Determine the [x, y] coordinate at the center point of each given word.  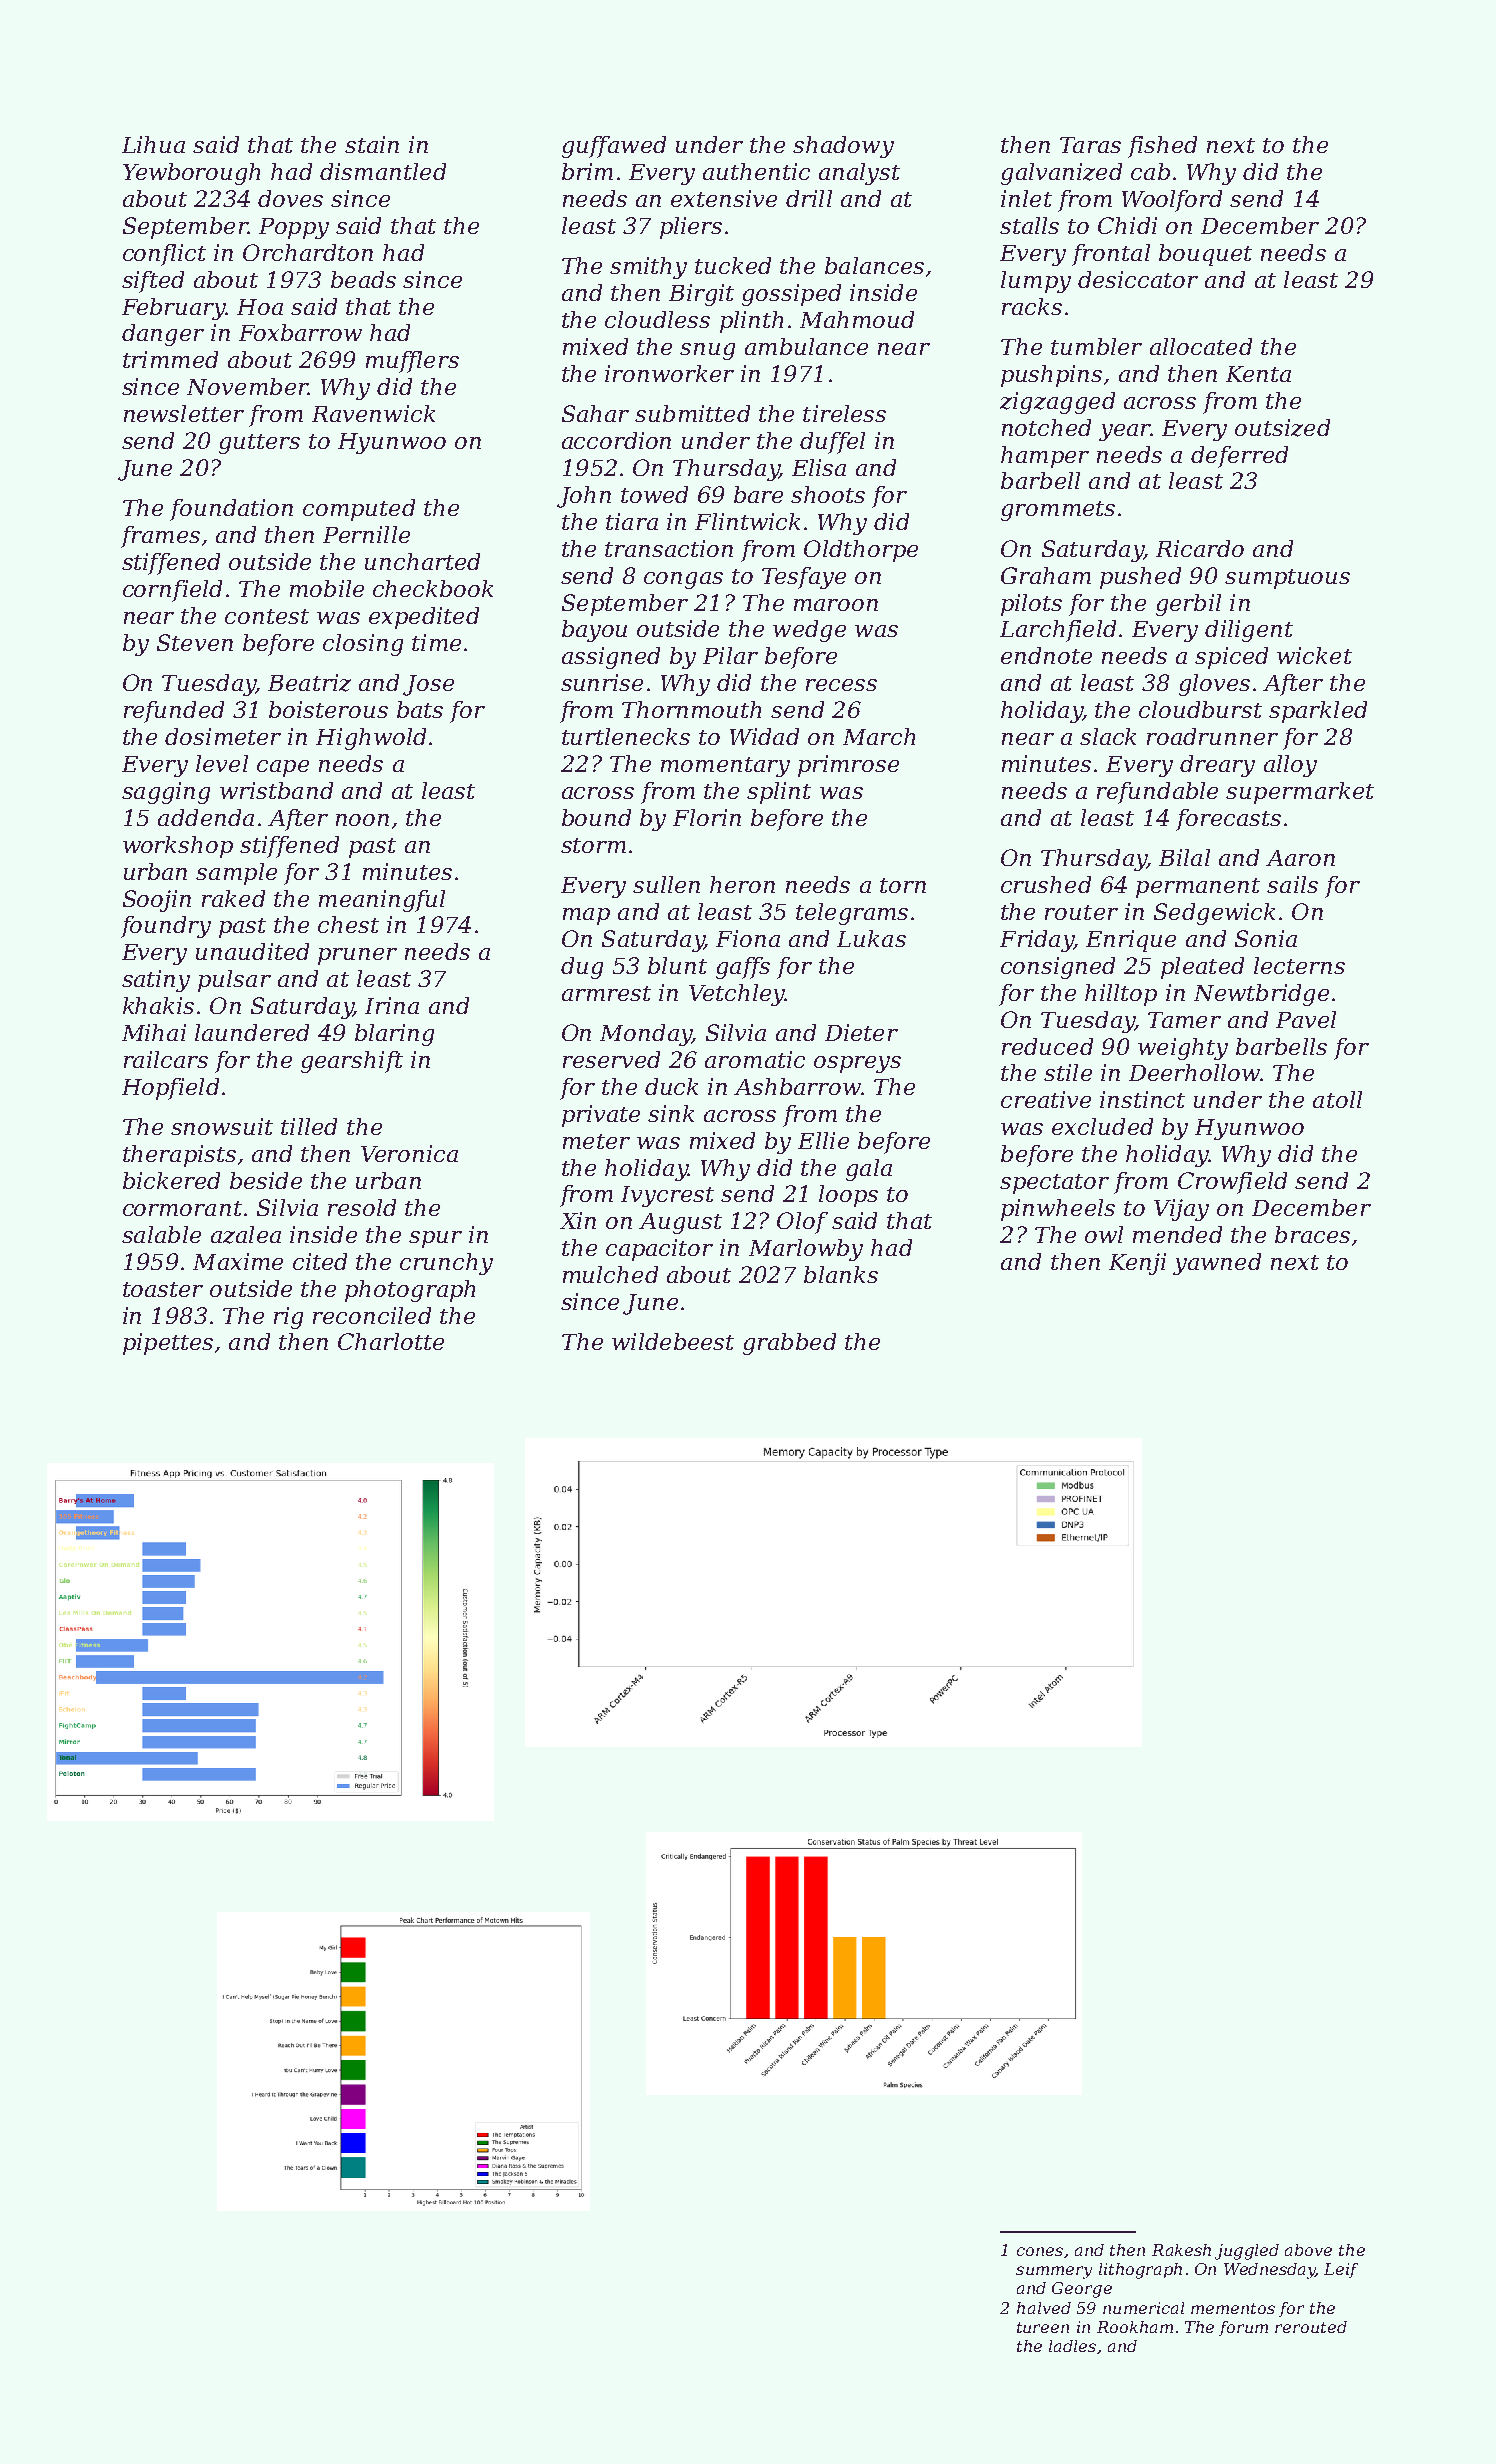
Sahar [595, 413]
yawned [1217, 1264]
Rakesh [1181, 2250]
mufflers [412, 362]
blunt [677, 965]
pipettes [168, 1344]
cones [1040, 2251]
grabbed [789, 1344]
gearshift [352, 1062]
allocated [1201, 346]
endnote [1046, 655]
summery [1054, 2272]
